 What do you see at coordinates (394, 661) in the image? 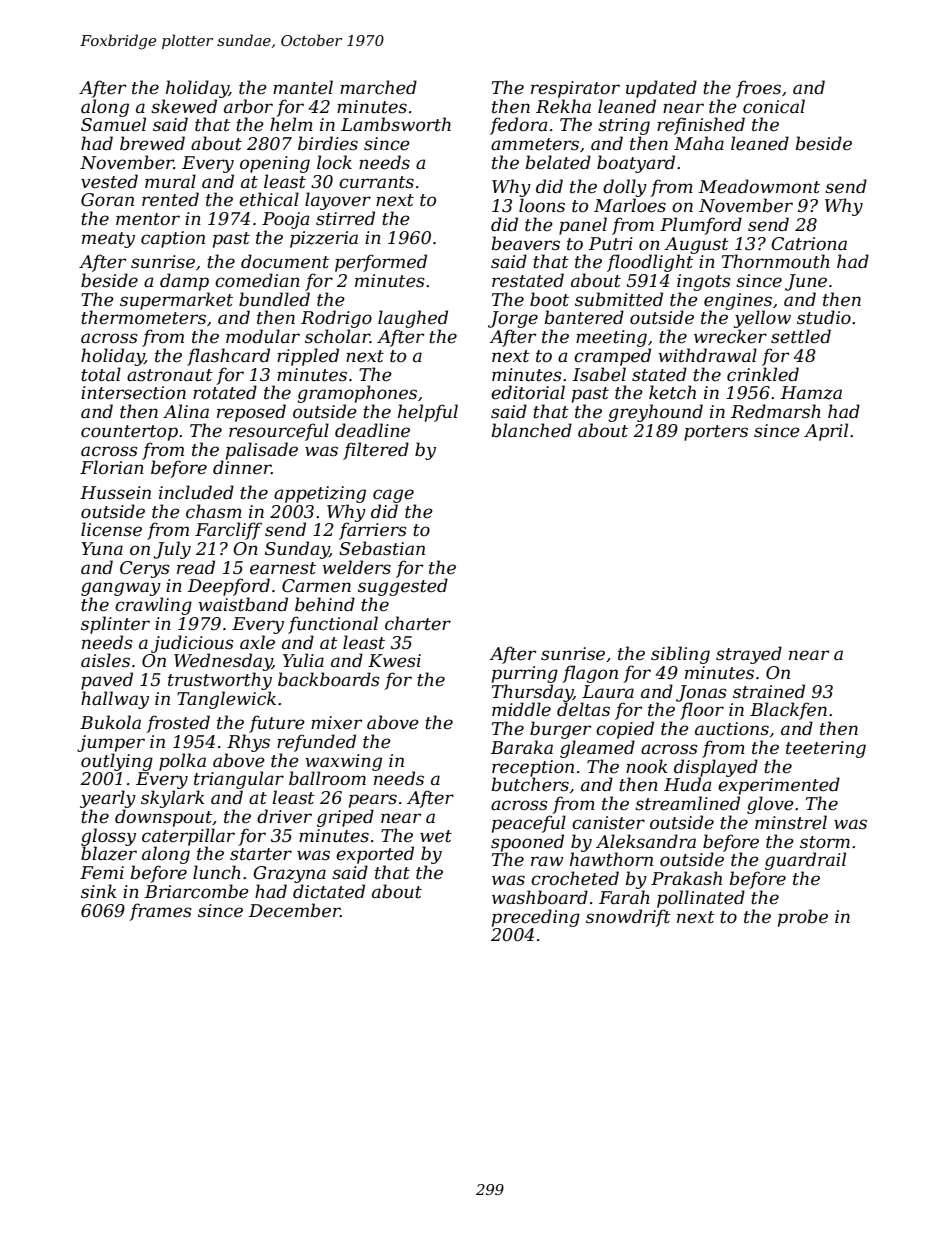
I see `Kwesi` at bounding box center [394, 661].
